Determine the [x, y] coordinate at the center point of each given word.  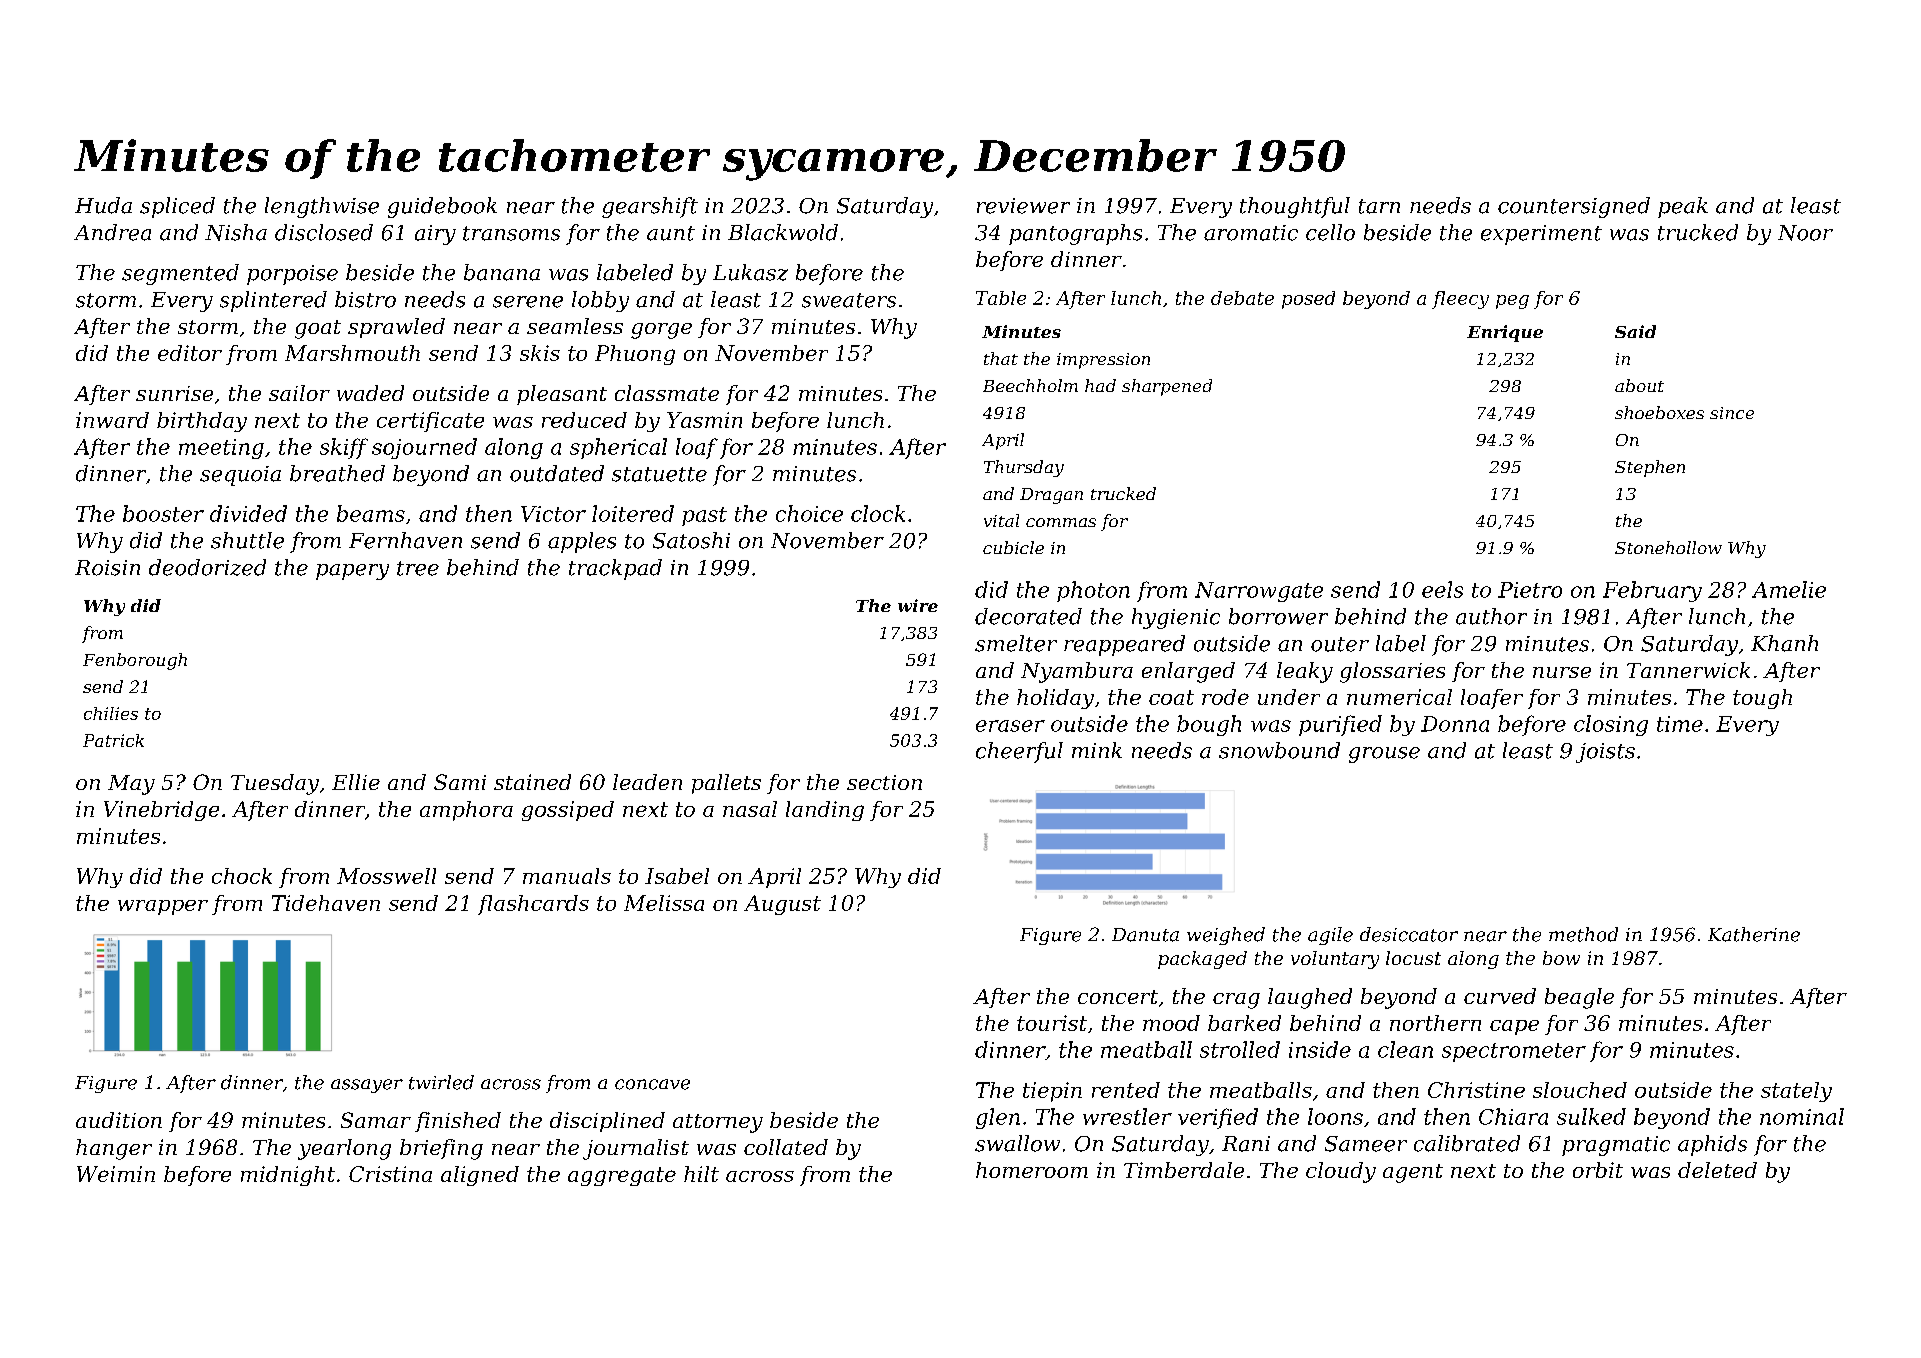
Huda [103, 205]
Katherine [1754, 934]
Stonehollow [1668, 547]
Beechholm [1030, 385]
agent [1413, 1173]
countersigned [1574, 207]
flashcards [533, 905]
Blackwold [783, 232]
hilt [701, 1174]
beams [371, 513]
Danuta [1145, 935]
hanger [114, 1149]
